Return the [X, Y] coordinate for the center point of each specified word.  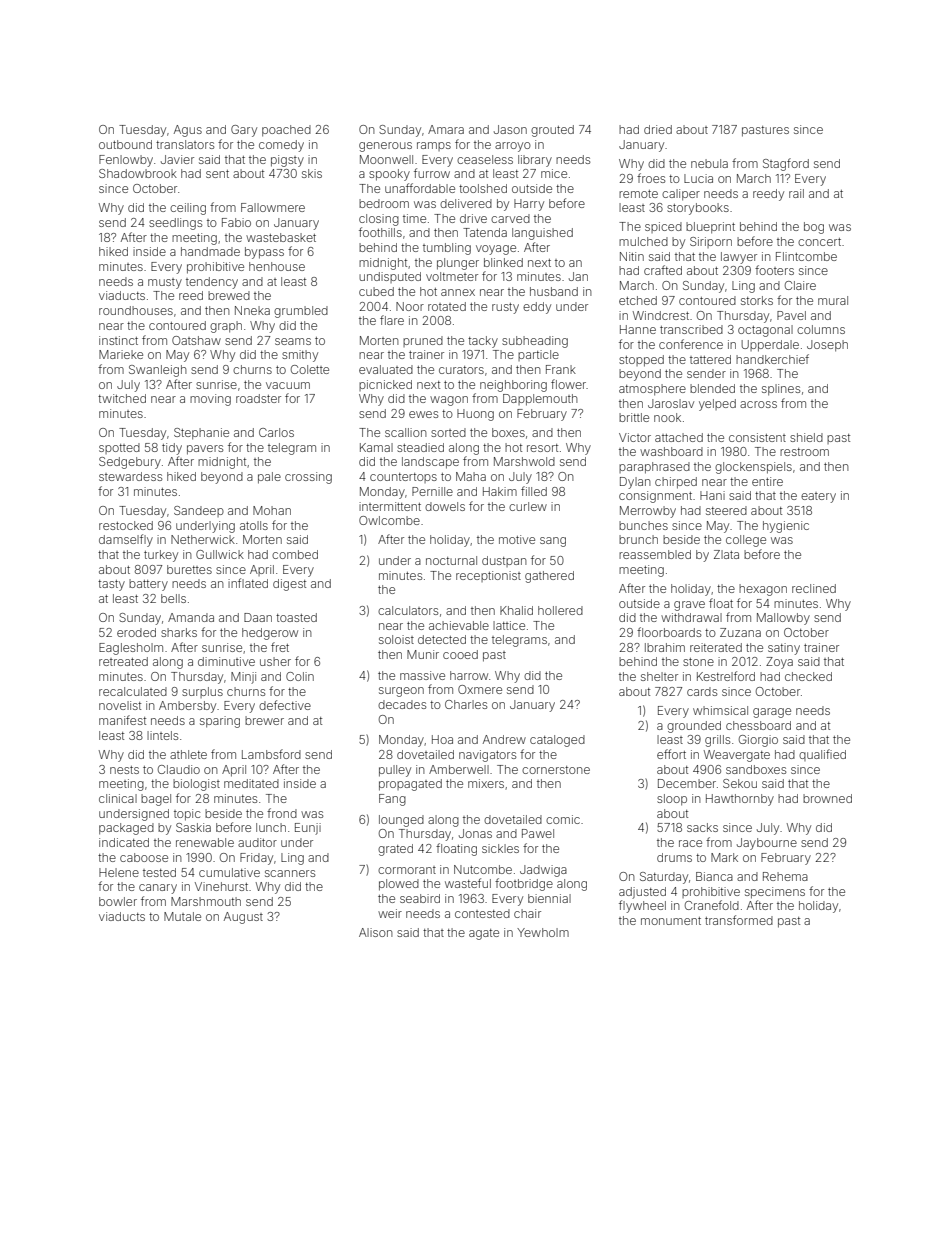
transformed [739, 920]
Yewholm [543, 932]
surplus [202, 692]
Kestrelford [726, 676]
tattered [710, 359]
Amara [446, 129]
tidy [172, 449]
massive [422, 675]
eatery [818, 497]
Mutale [182, 916]
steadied [420, 447]
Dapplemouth [540, 400]
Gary [244, 131]
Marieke [121, 354]
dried [658, 129]
